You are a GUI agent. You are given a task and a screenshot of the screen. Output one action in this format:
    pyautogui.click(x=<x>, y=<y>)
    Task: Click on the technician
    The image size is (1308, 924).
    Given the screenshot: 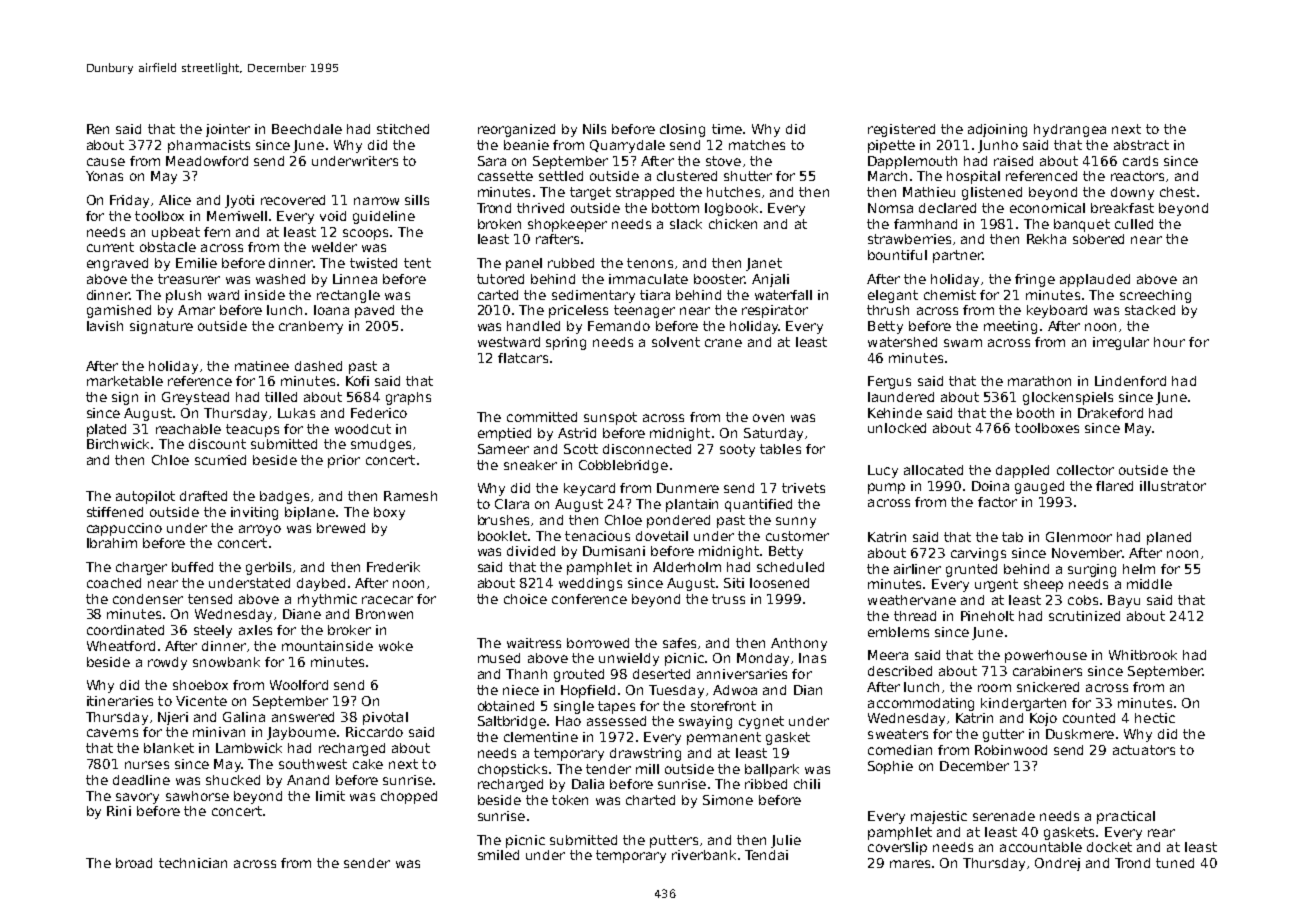 What is the action you would take?
    pyautogui.click(x=193, y=863)
